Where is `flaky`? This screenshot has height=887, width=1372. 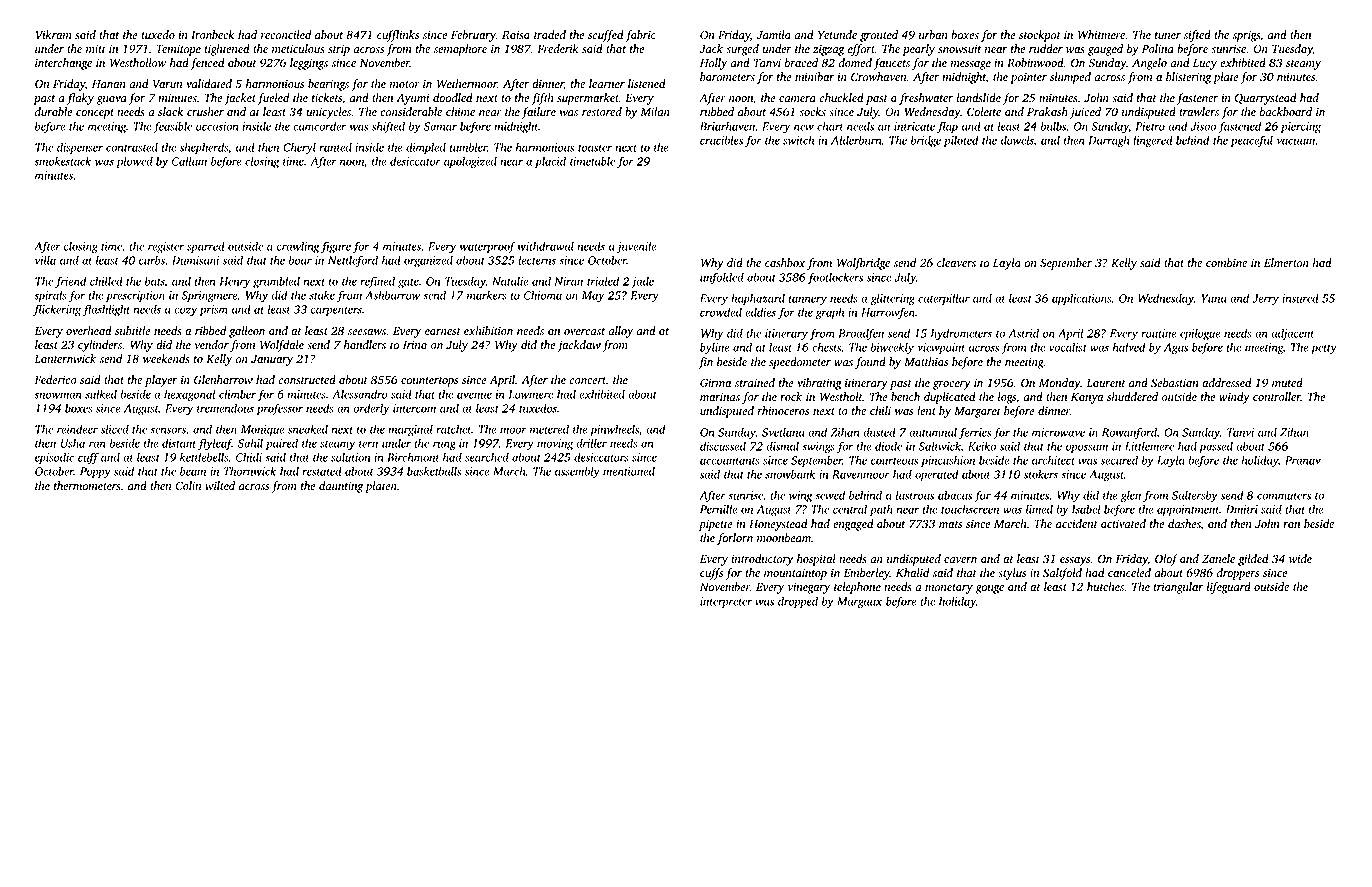
flaky is located at coordinates (80, 99).
